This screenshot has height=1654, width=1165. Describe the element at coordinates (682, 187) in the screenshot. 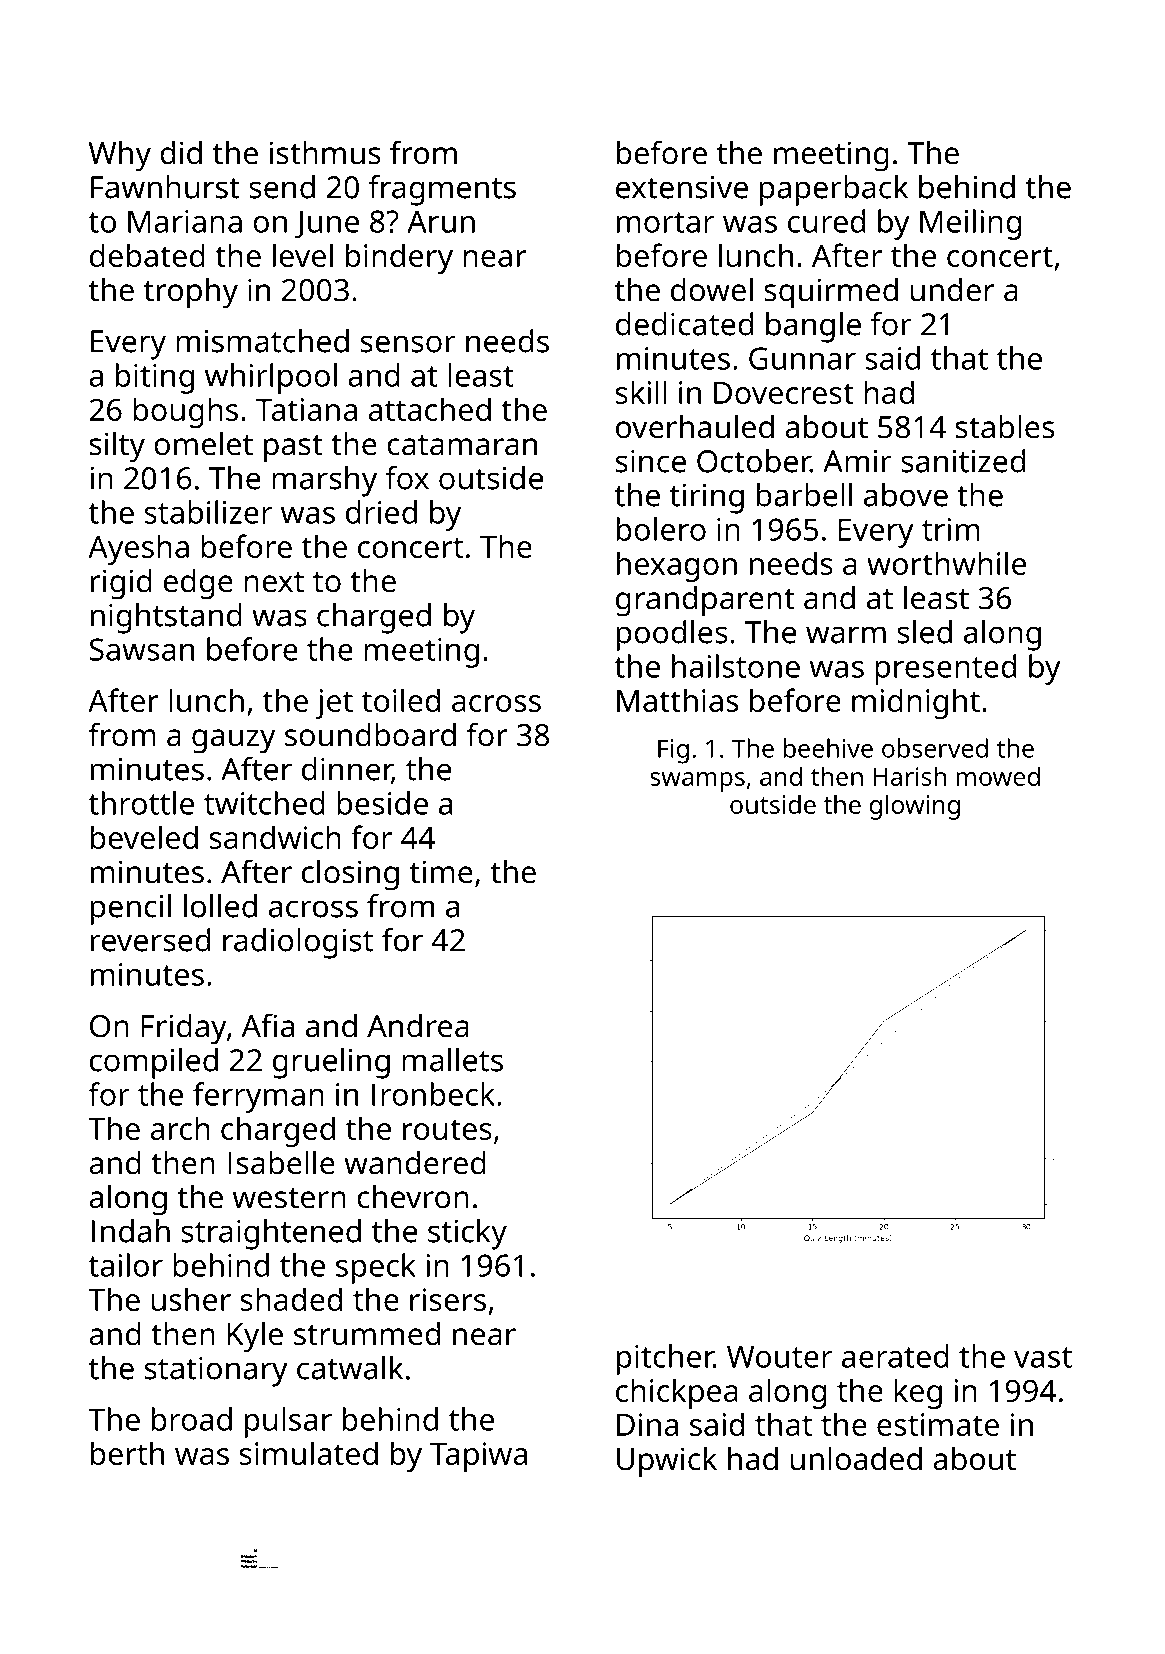

I see `extensive` at that location.
